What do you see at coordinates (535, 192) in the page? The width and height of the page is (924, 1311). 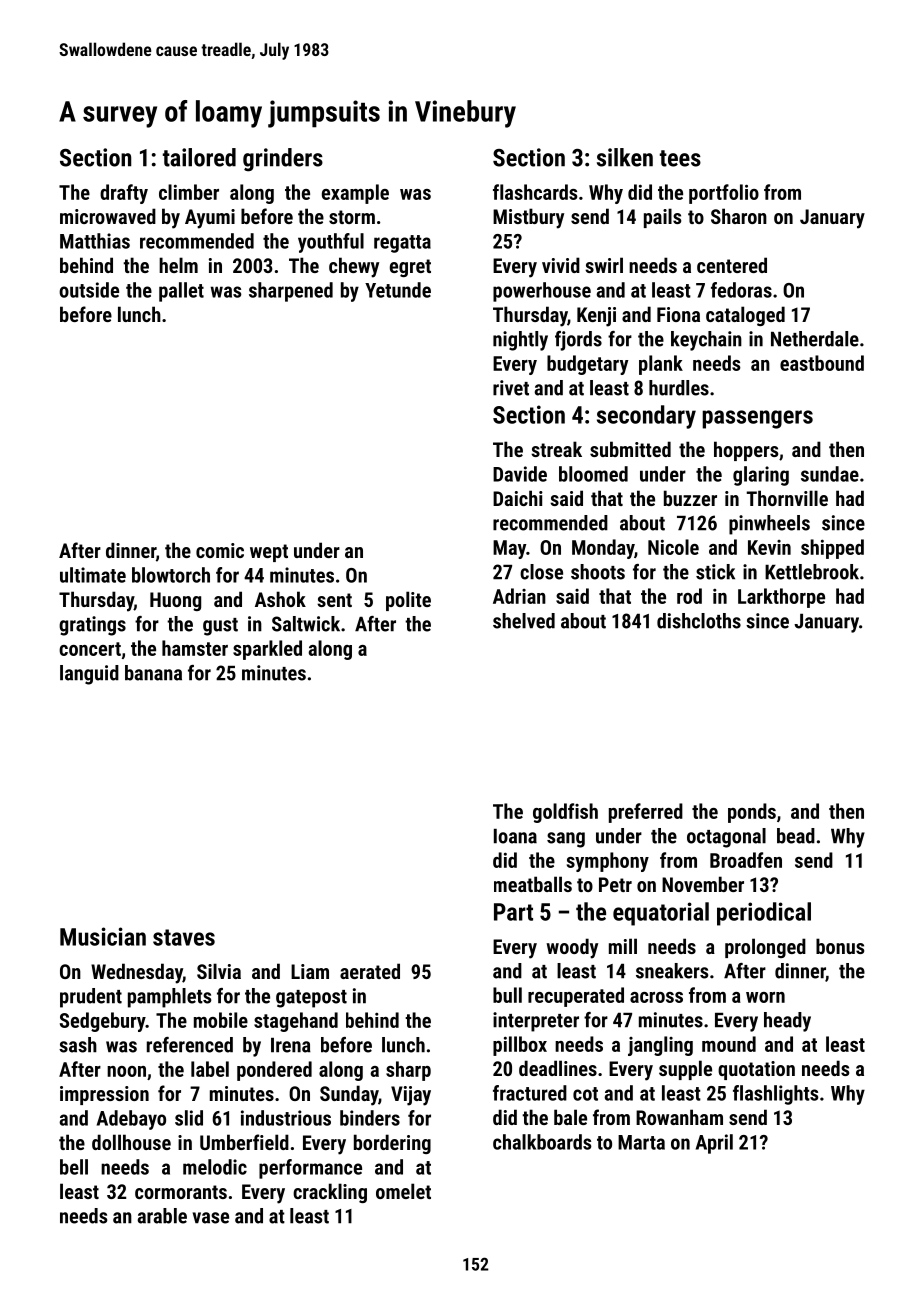 I see `flashcards` at bounding box center [535, 192].
